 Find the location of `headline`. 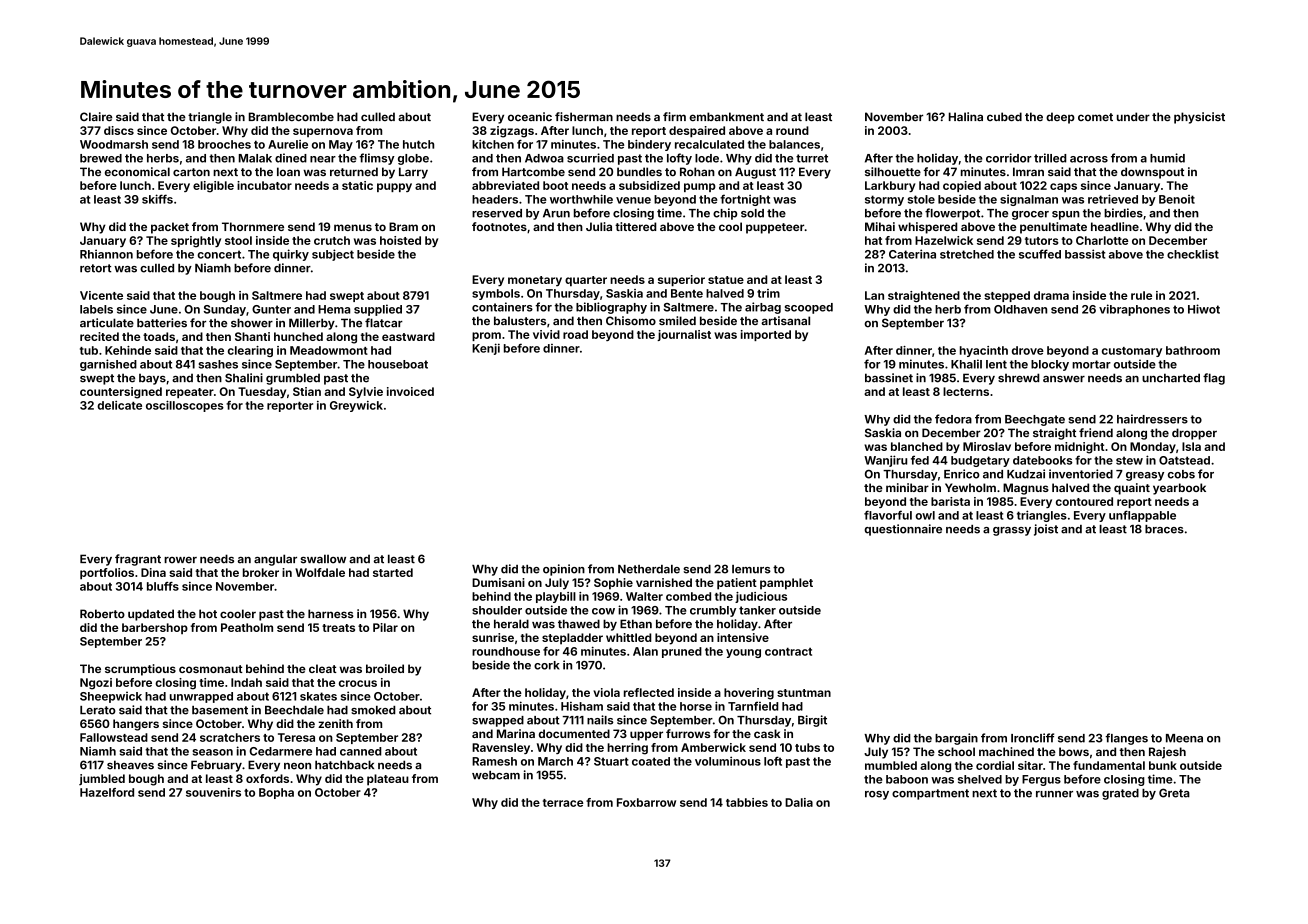

headline is located at coordinates (1115, 226).
